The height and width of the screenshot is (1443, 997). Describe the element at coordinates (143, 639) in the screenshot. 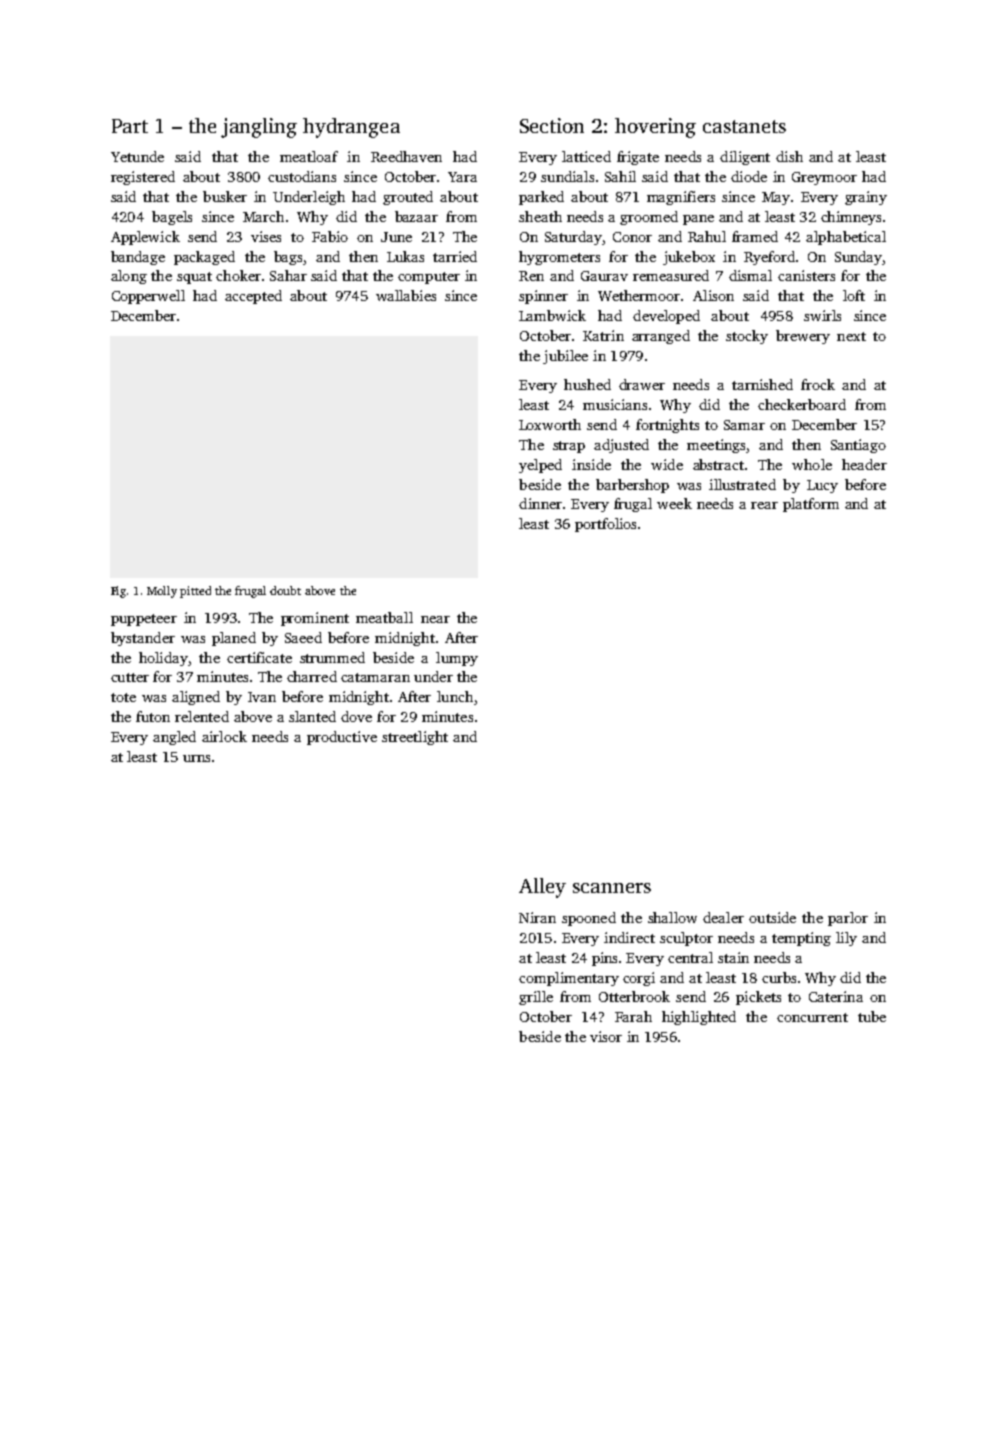

I see `bystander` at that location.
